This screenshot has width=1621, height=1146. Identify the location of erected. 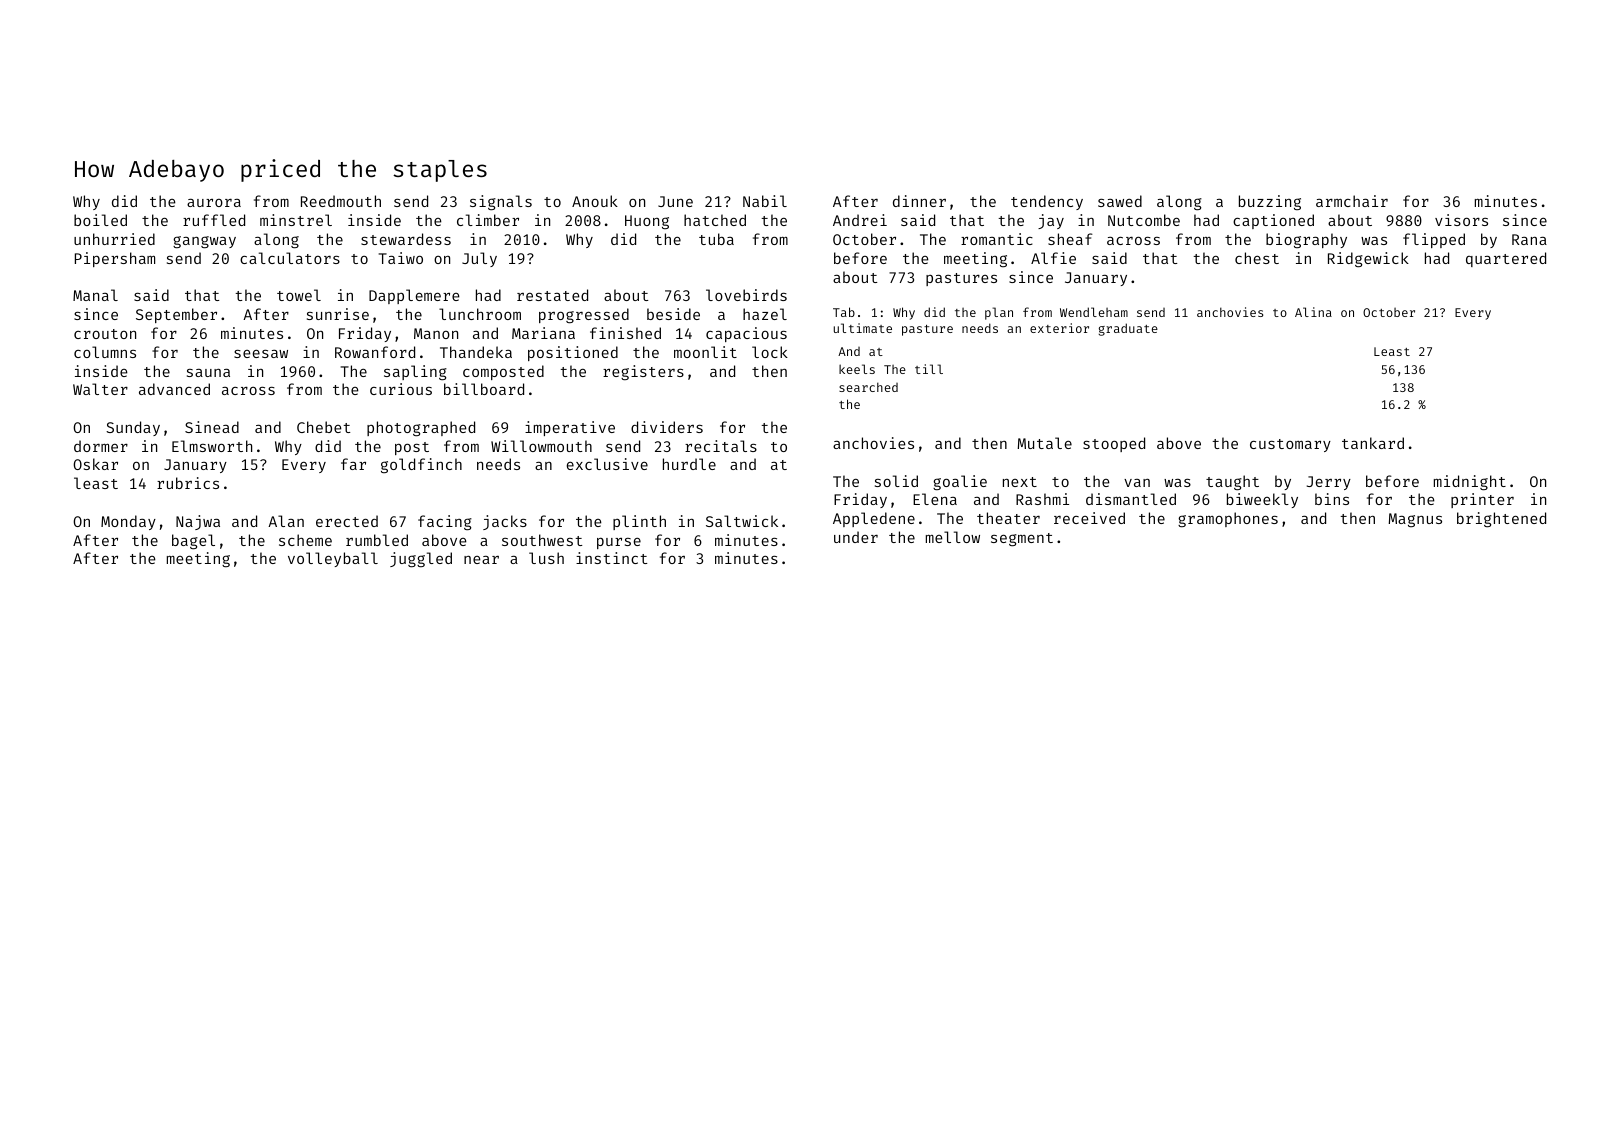
(347, 521).
